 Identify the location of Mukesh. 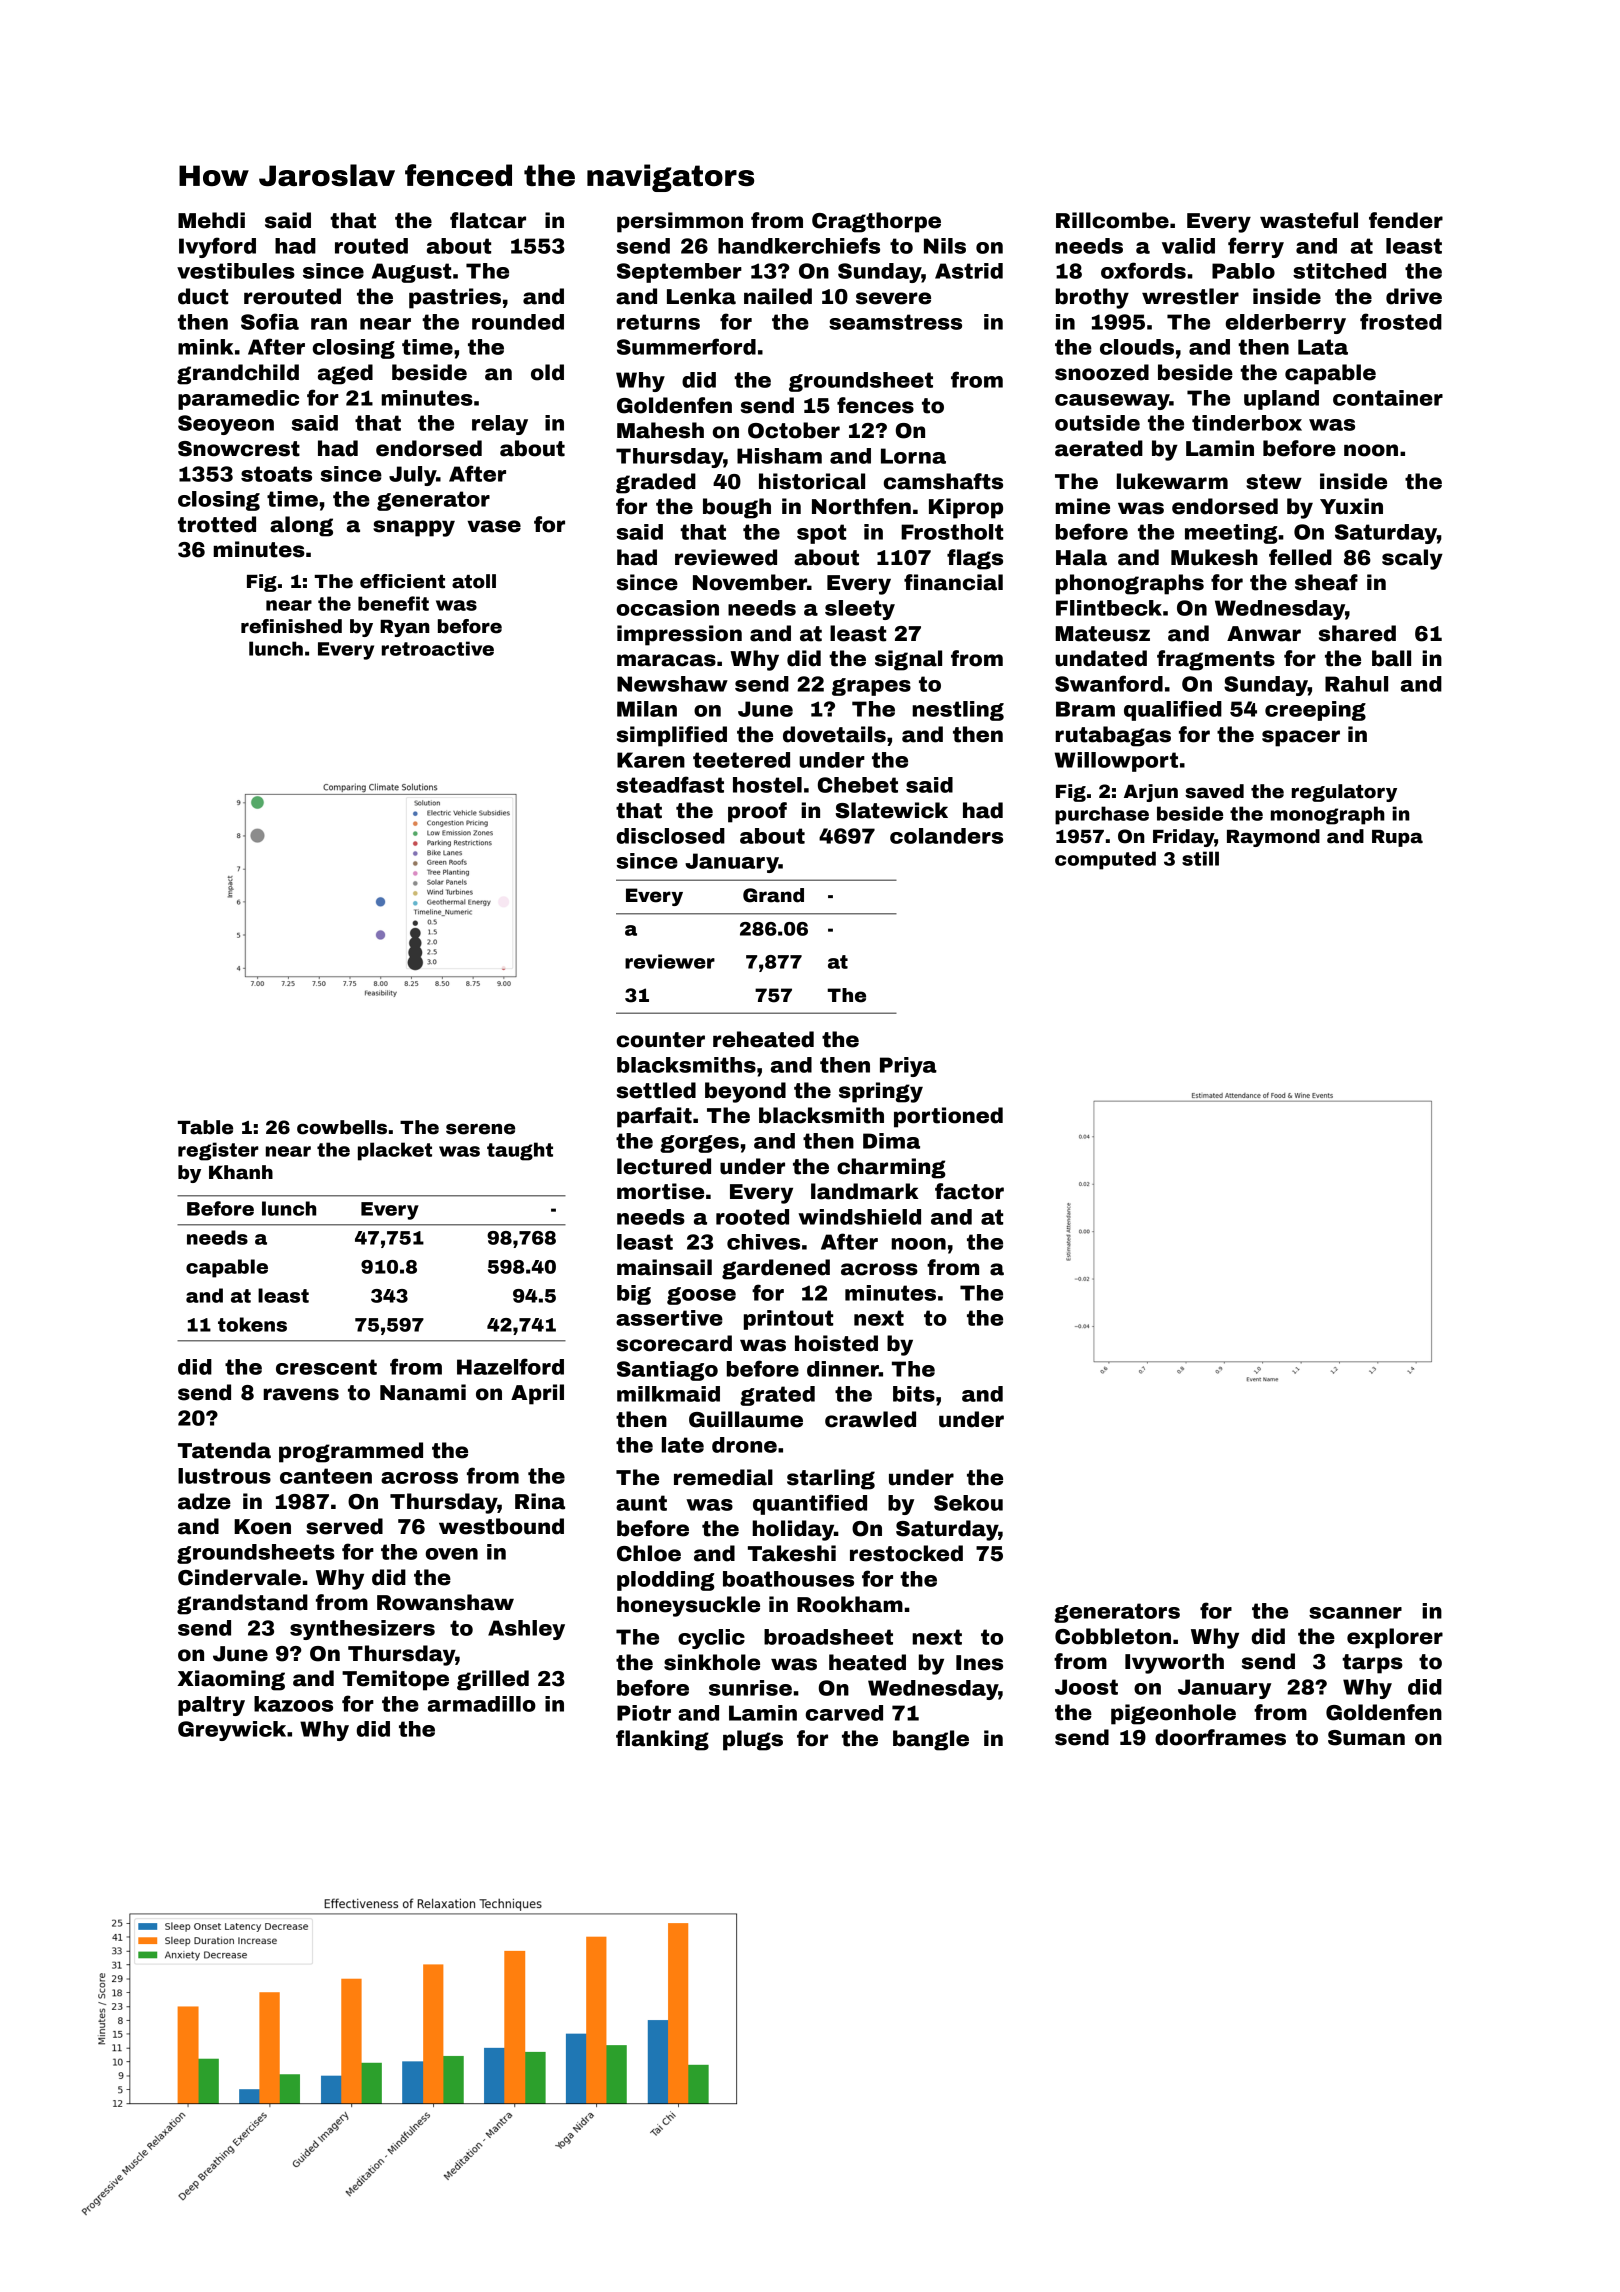
(1214, 557).
